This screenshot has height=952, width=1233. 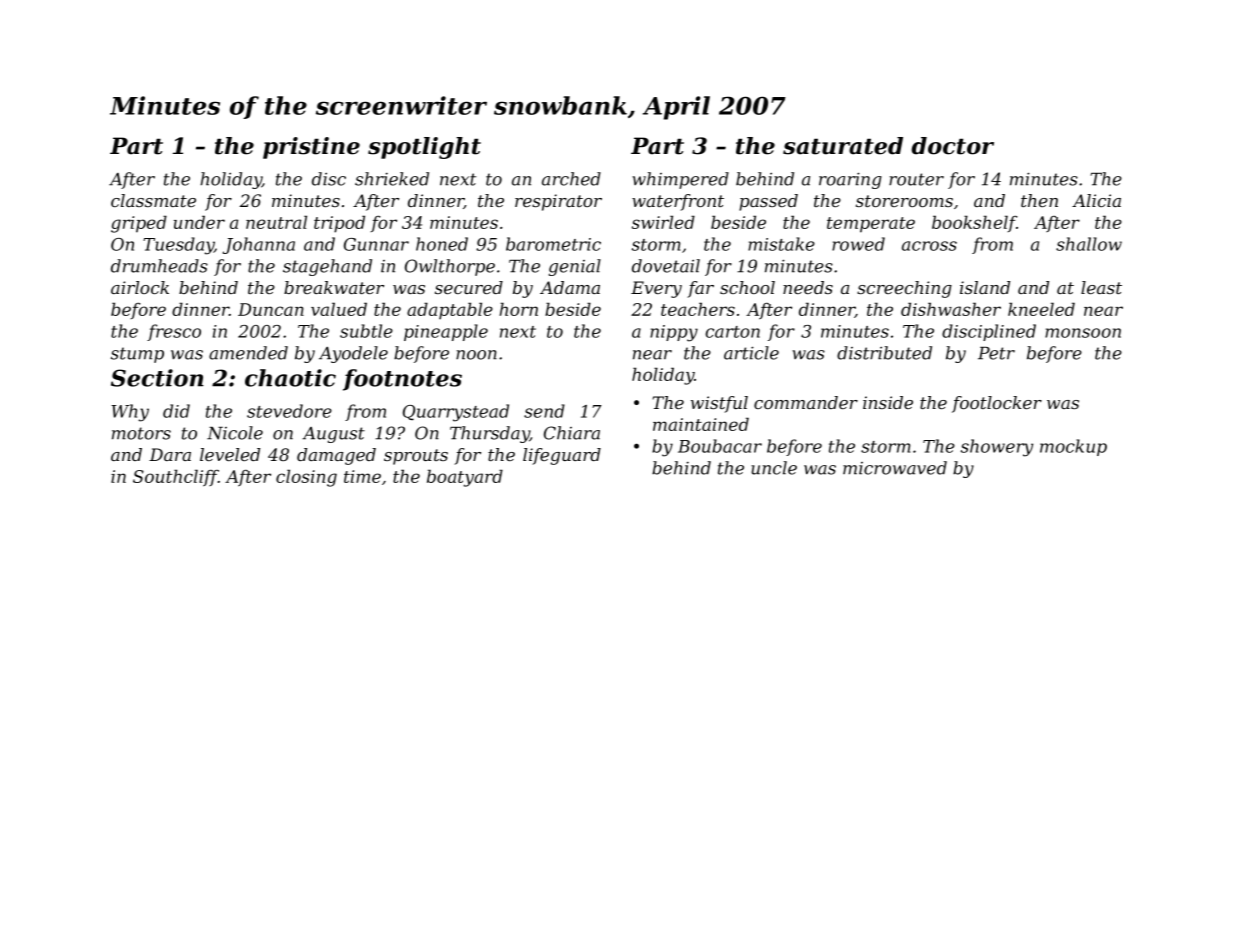 I want to click on airlock, so click(x=140, y=287).
